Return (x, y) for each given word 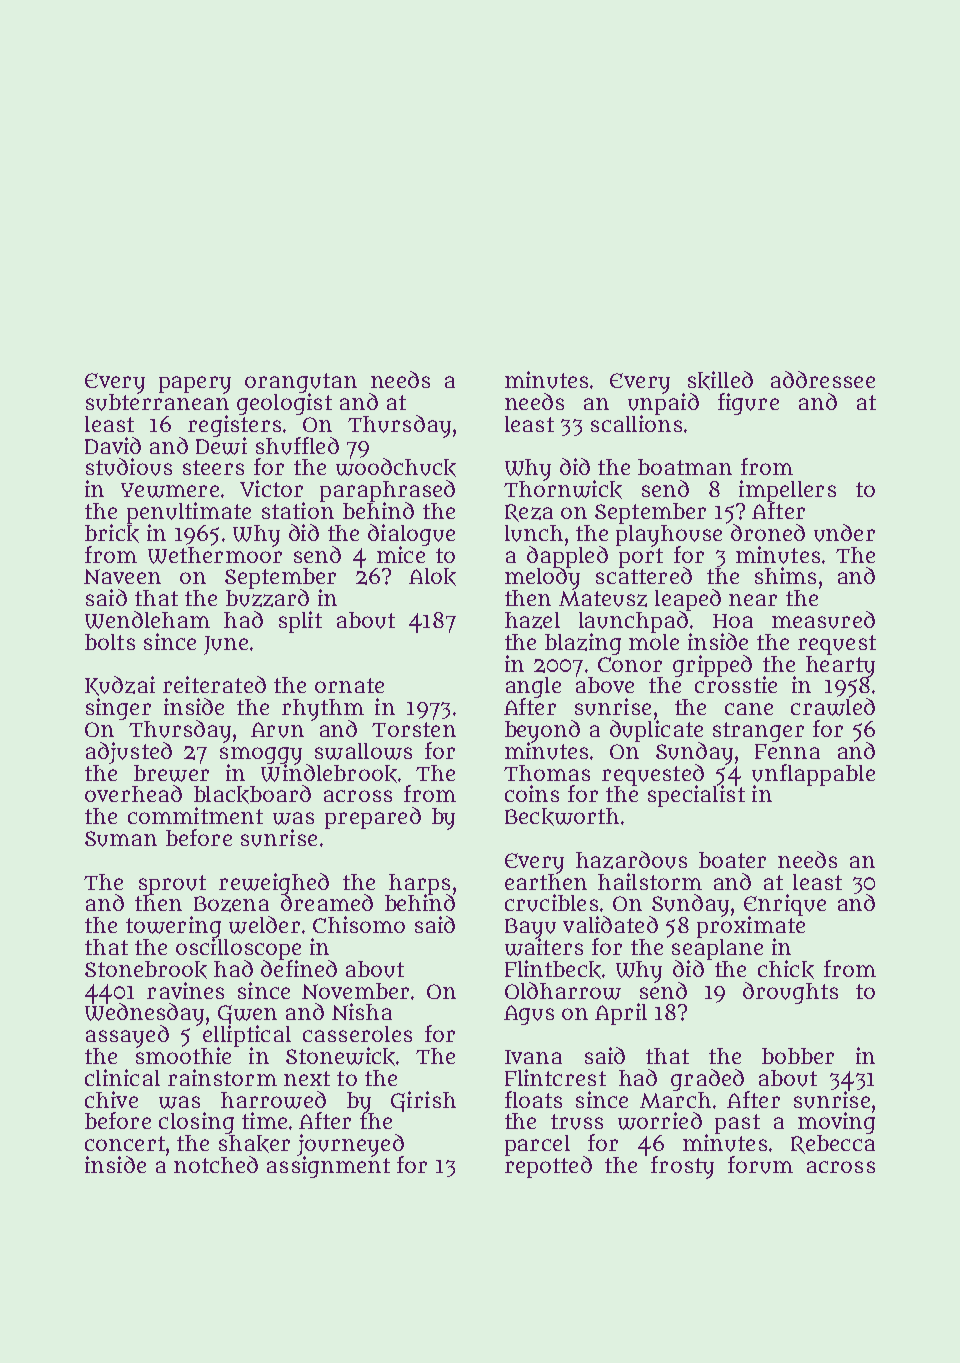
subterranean (157, 402)
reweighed (274, 884)
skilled (720, 380)
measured (823, 620)
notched (216, 1164)
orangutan (301, 383)
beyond (542, 731)
